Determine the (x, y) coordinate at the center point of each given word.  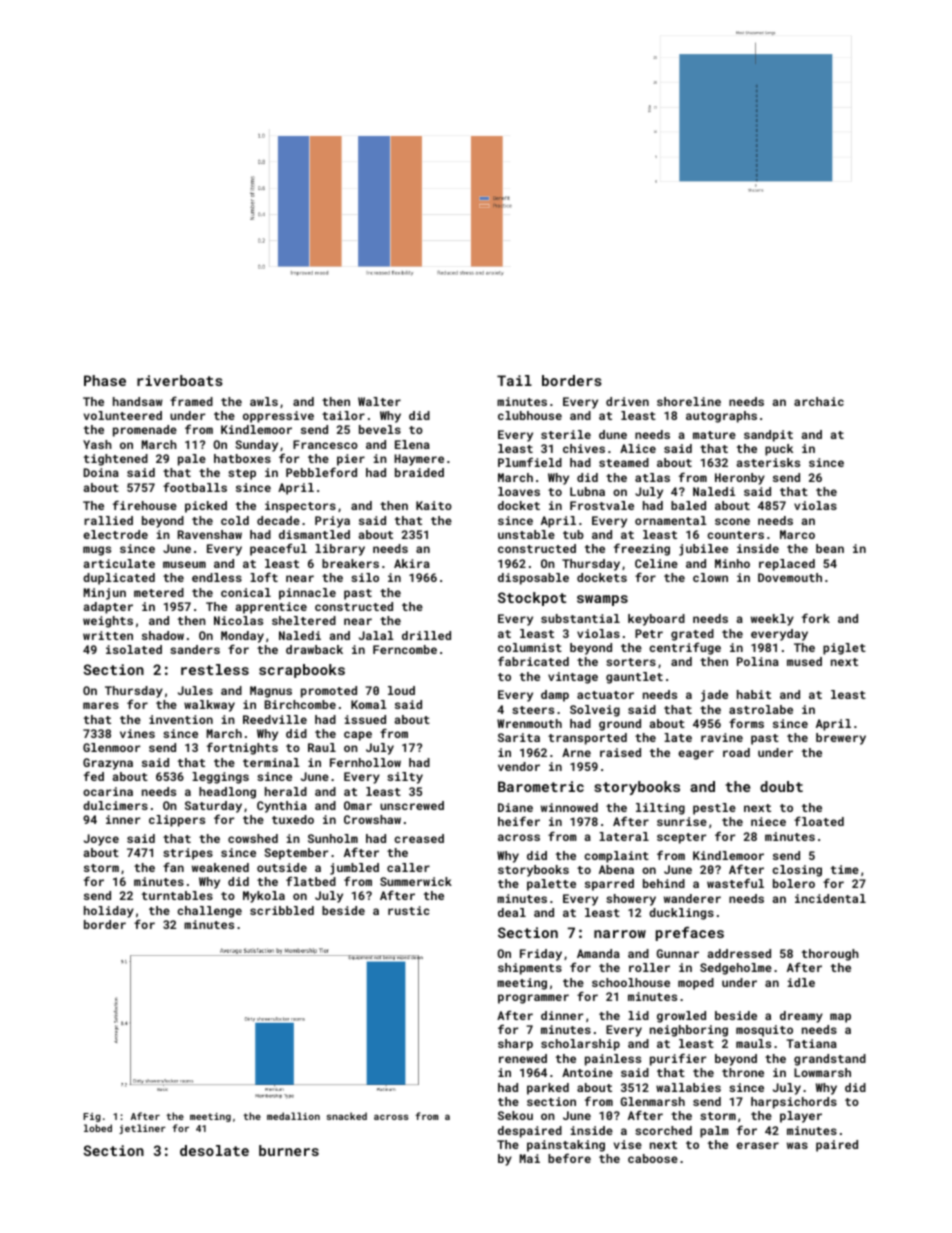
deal (512, 912)
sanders (195, 649)
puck (779, 450)
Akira (412, 563)
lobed (98, 1128)
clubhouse (530, 415)
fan (173, 867)
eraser (757, 1145)
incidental (830, 898)
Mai (530, 1158)
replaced (787, 565)
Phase (105, 380)
